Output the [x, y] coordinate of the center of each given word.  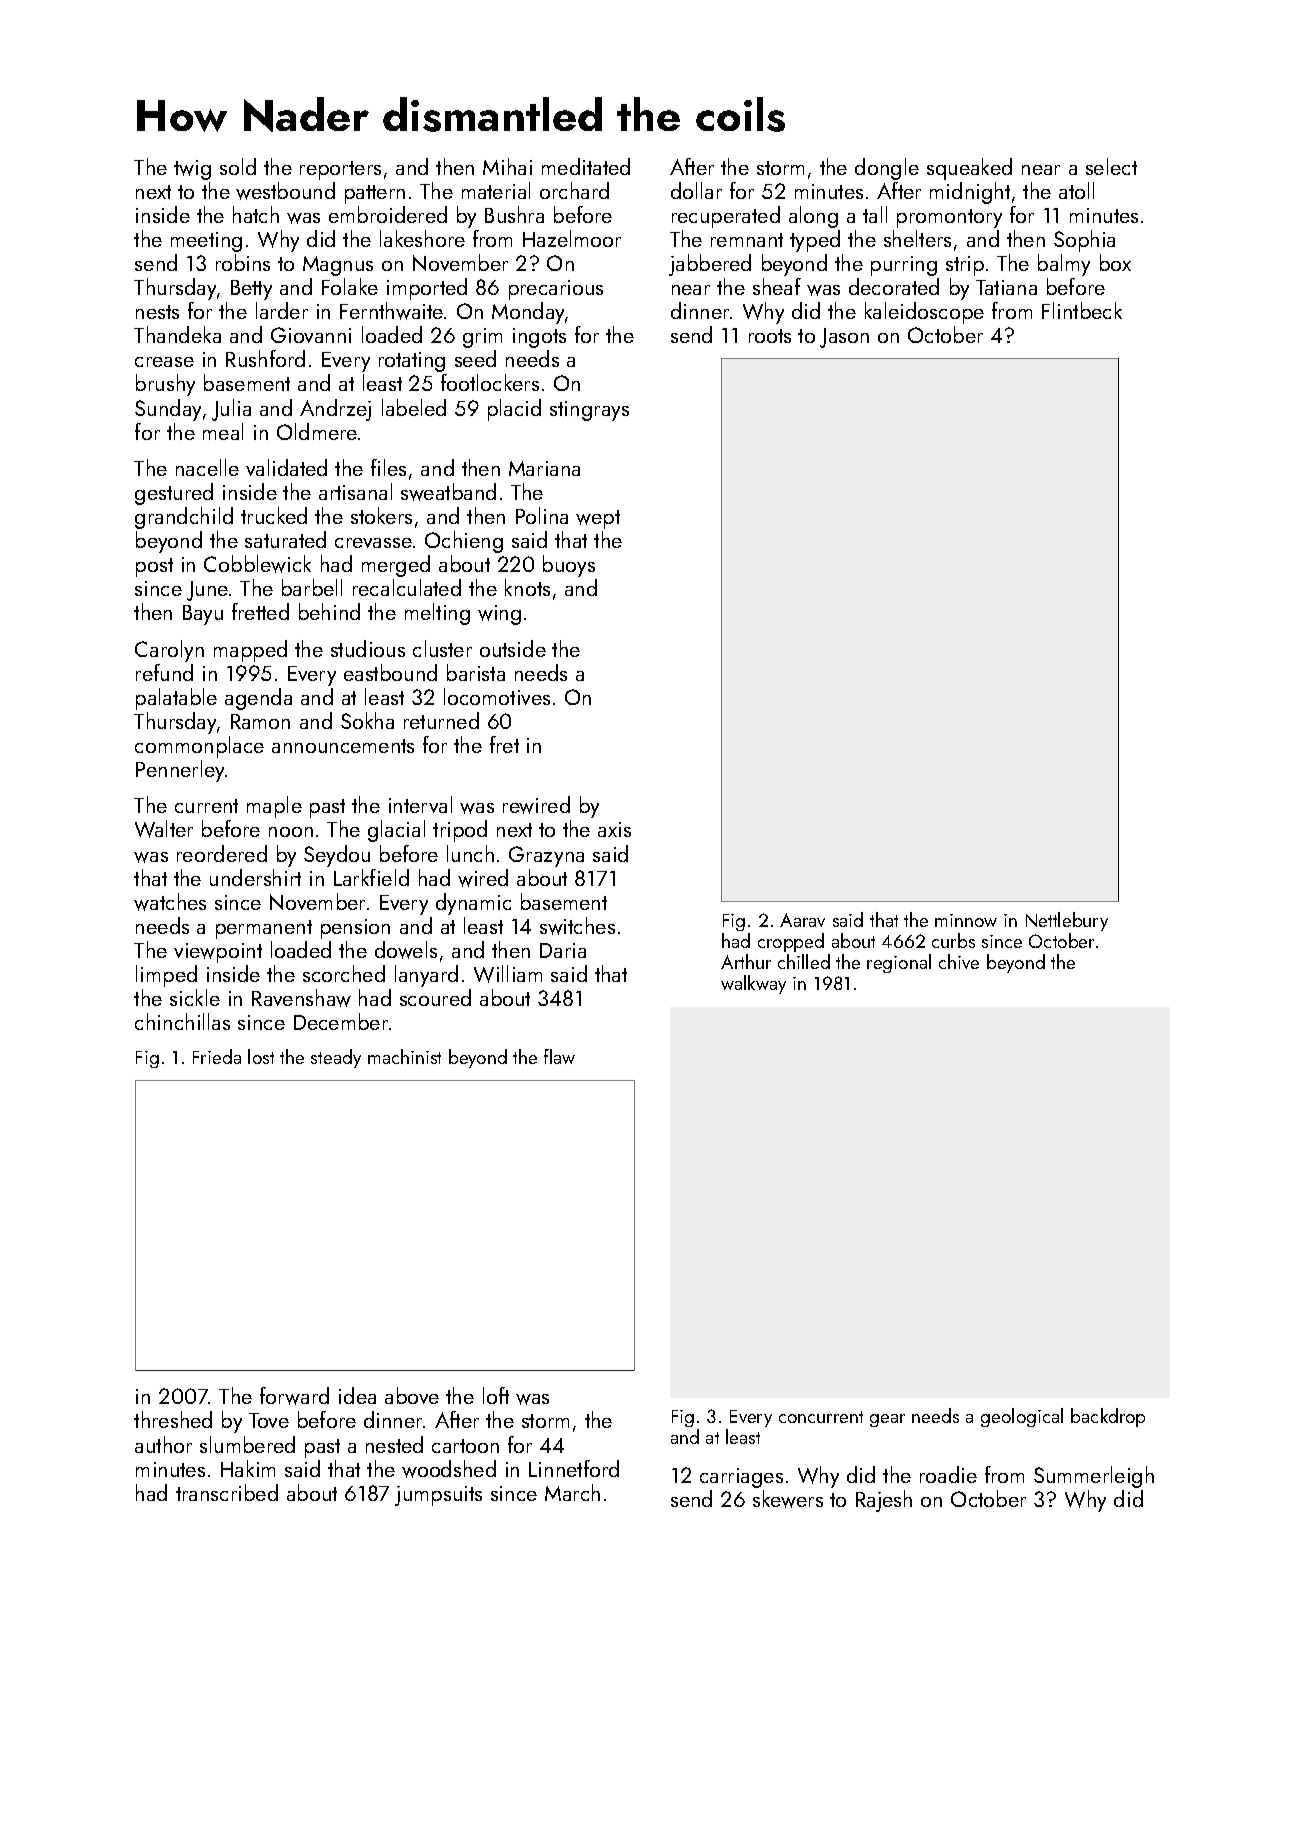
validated [286, 467]
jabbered [710, 265]
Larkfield [371, 877]
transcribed [227, 1492]
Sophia [1084, 241]
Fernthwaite [391, 311]
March [572, 1492]
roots [770, 336]
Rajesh [884, 1501]
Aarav [802, 920]
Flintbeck [1082, 310]
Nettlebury [1067, 921]
